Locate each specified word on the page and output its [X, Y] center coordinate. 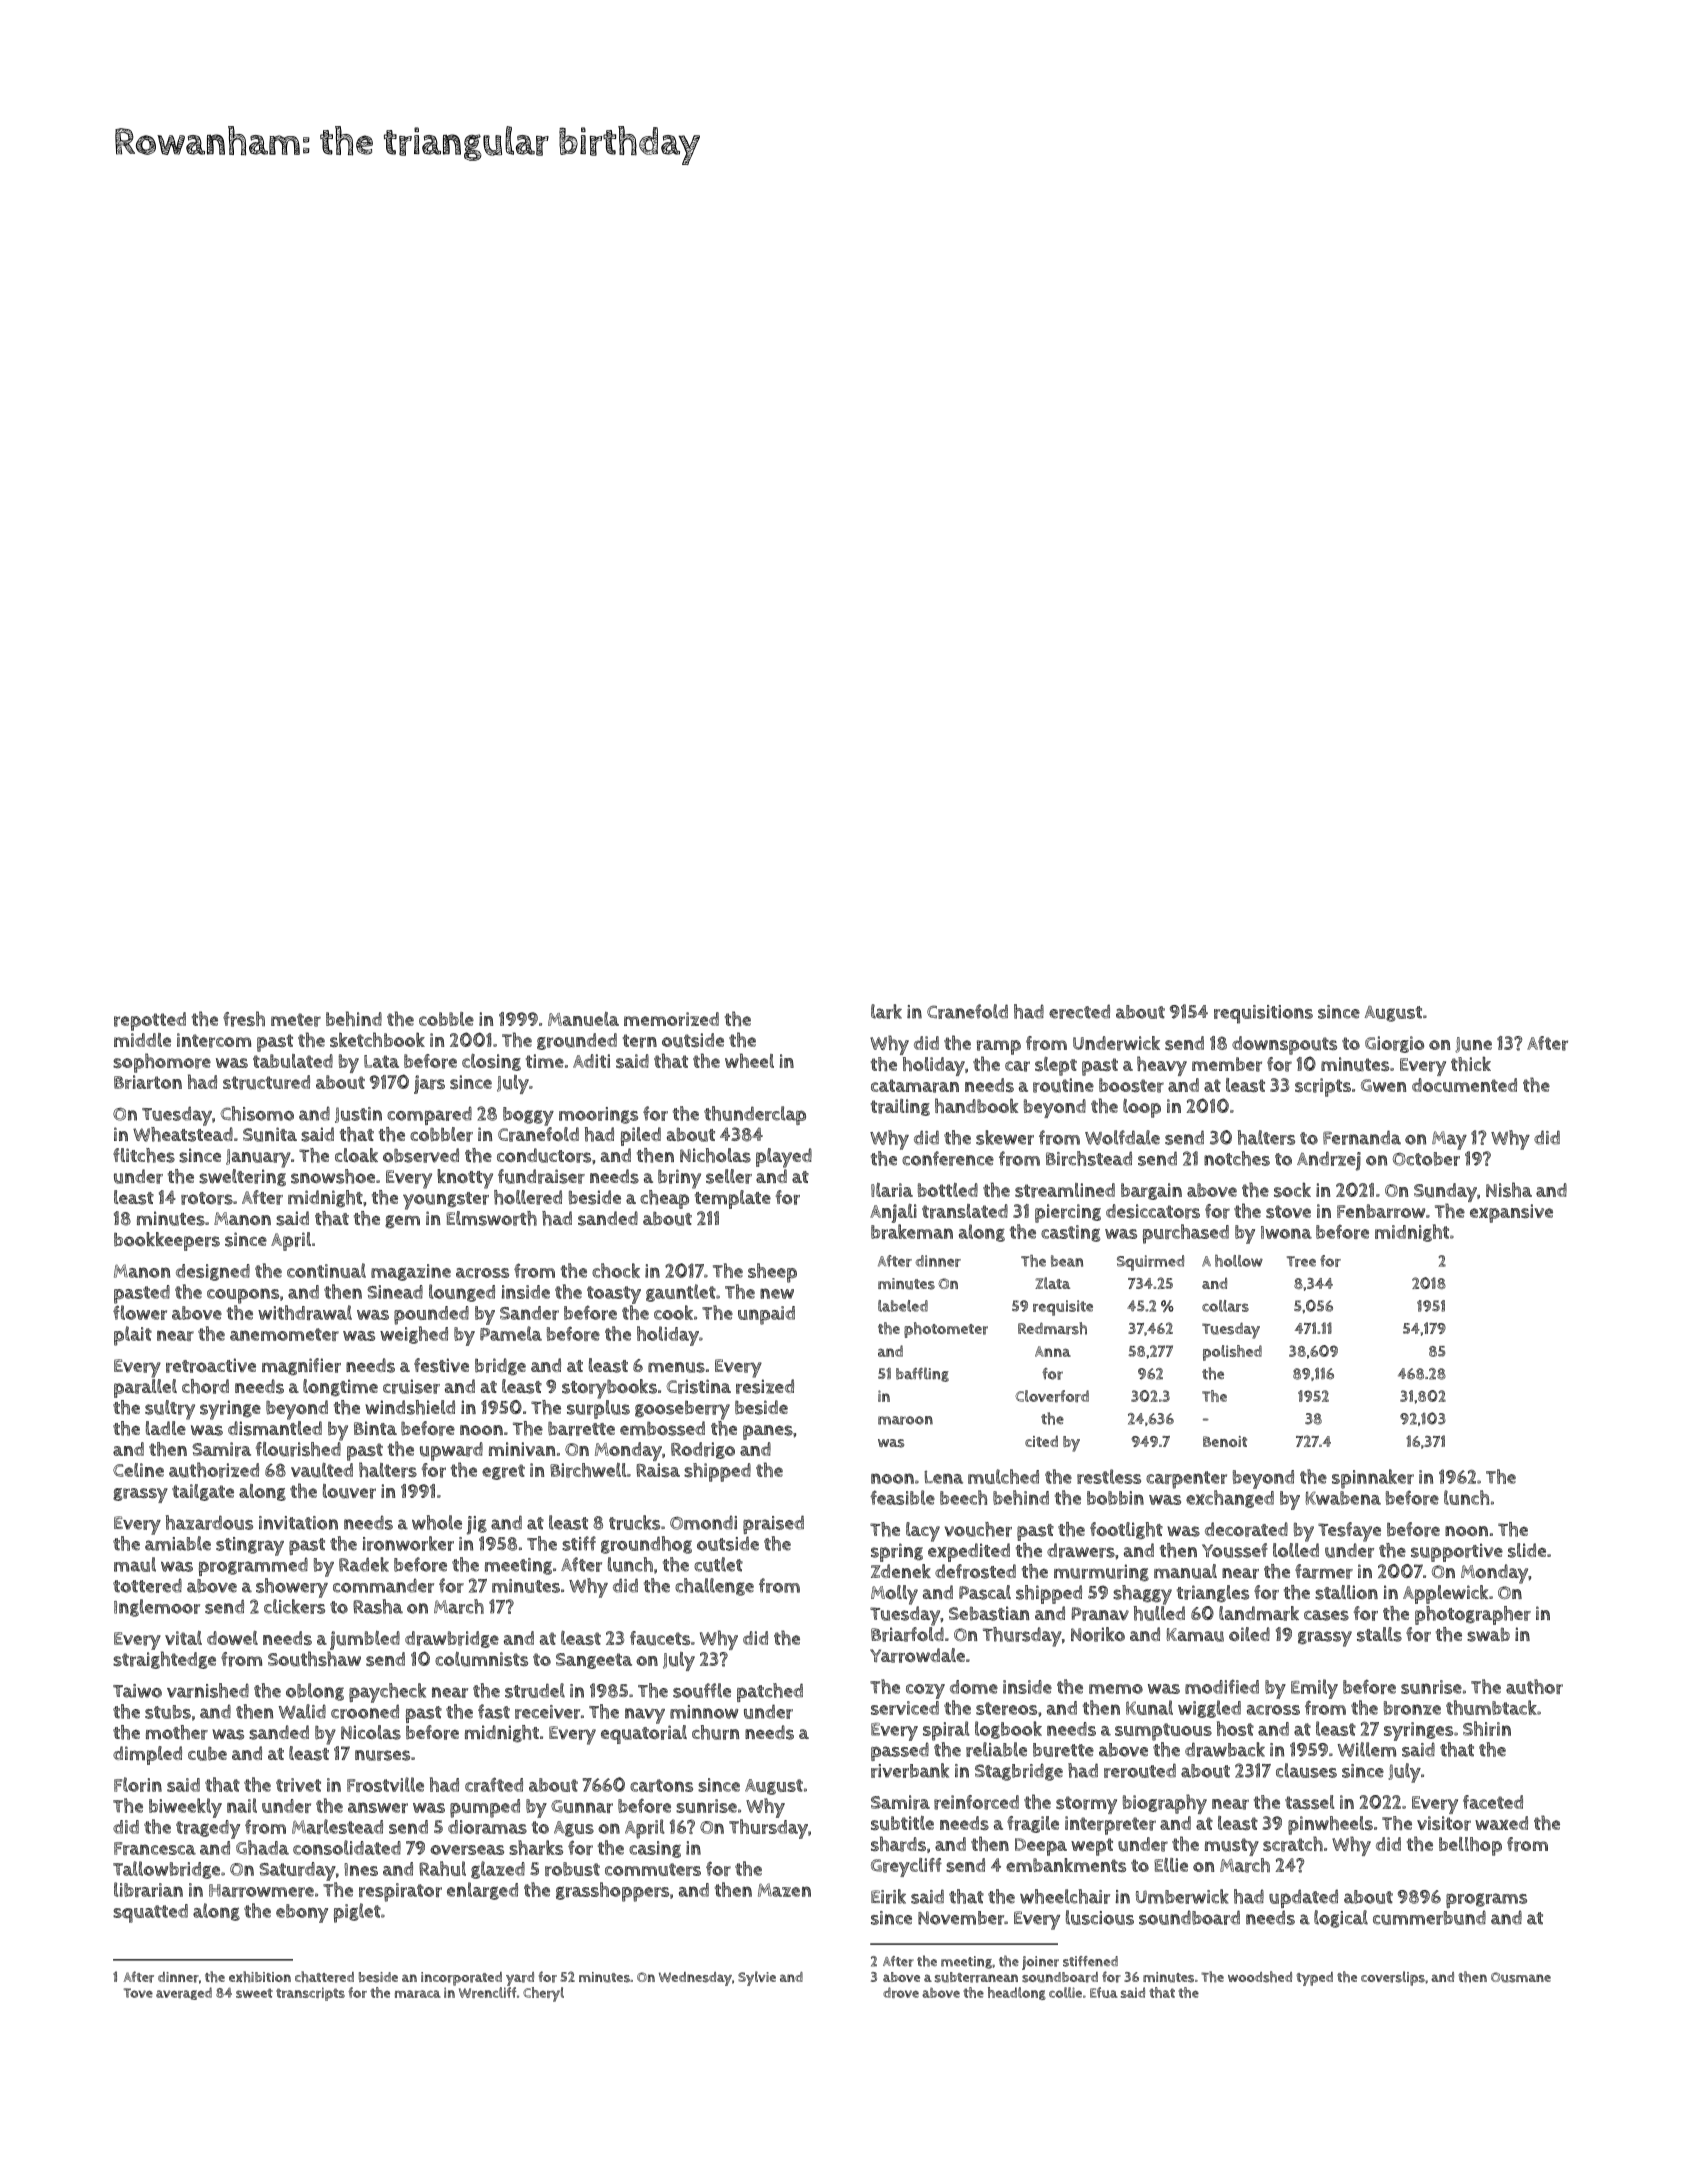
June [1473, 1045]
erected [1079, 1011]
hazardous [209, 1522]
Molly [894, 1595]
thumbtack [1491, 1707]
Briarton [148, 1082]
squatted [150, 1913]
